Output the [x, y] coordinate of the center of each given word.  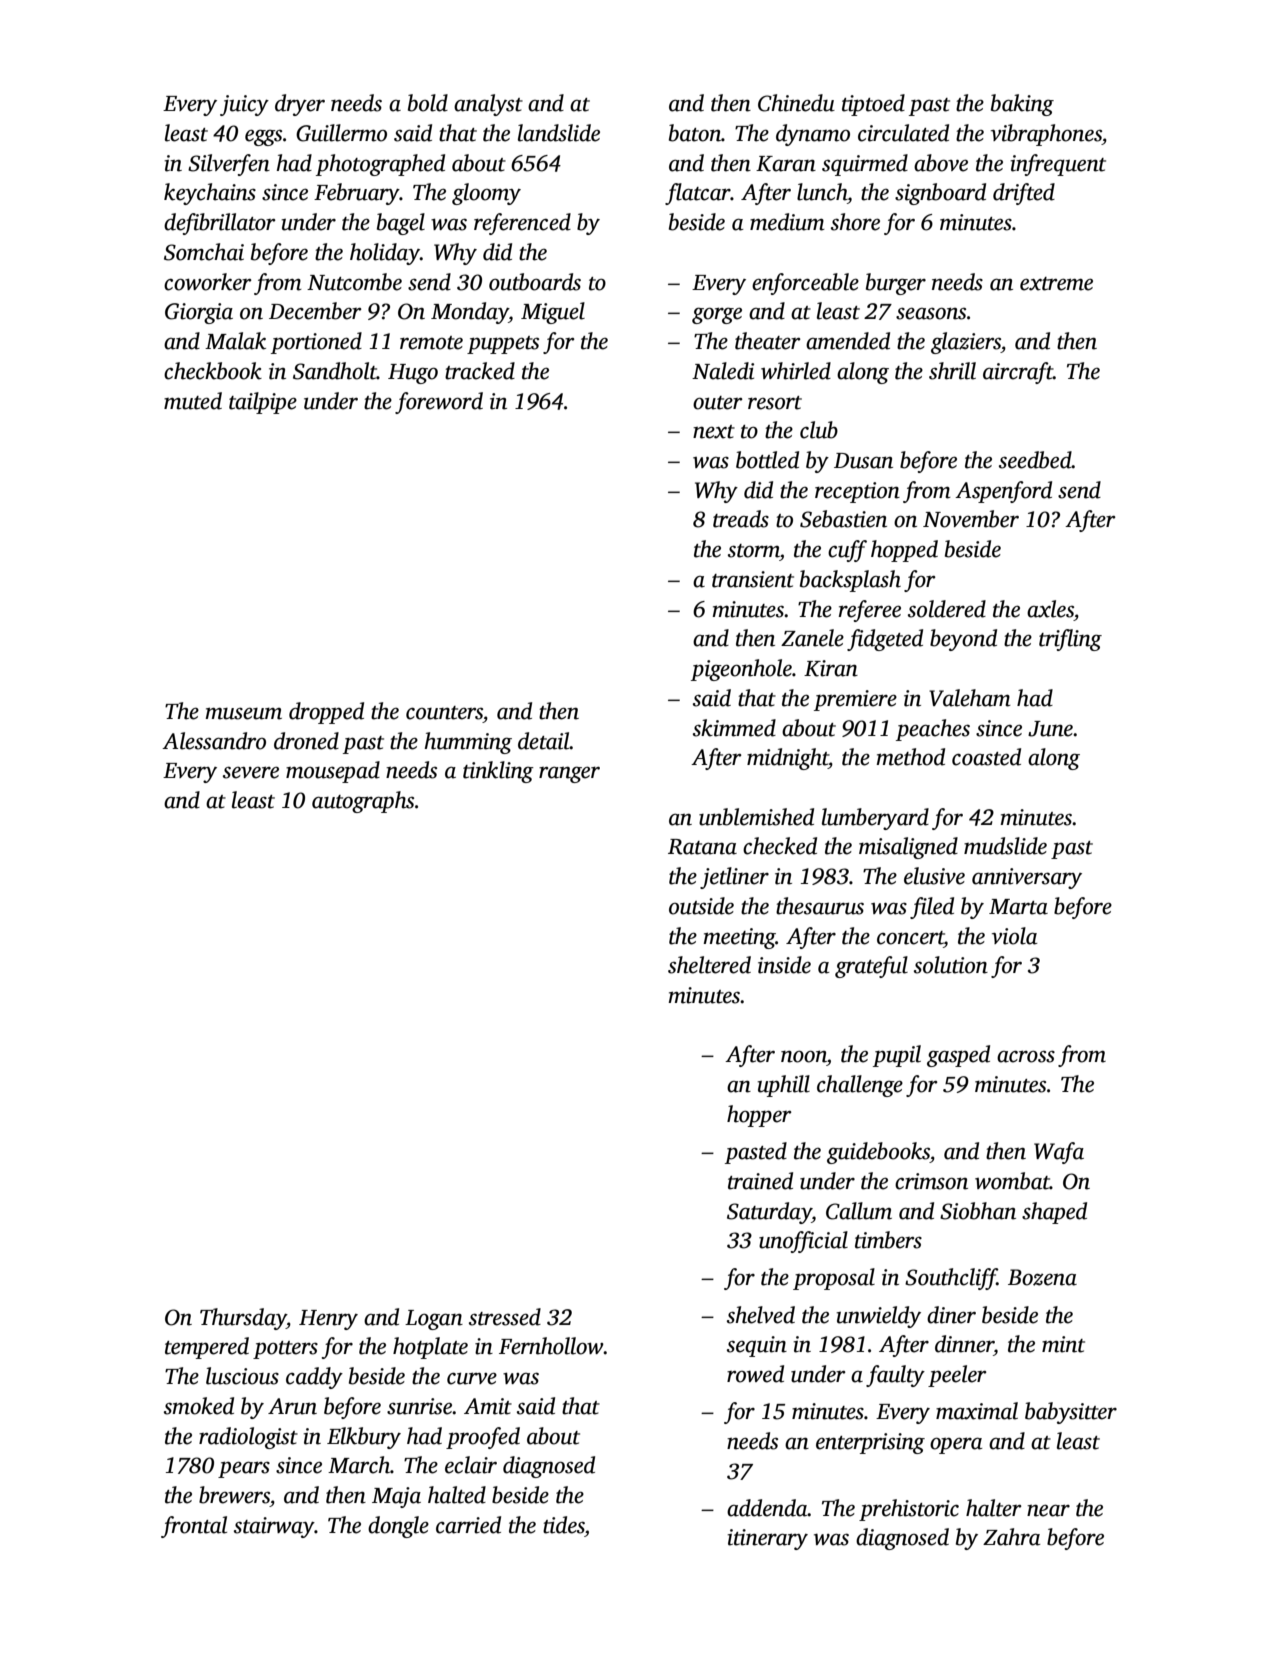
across [1026, 1056]
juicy [244, 105]
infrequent [1058, 165]
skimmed [734, 728]
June [1050, 729]
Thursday [243, 1319]
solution [951, 965]
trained [760, 1181]
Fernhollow [551, 1346]
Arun [292, 1406]
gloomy [486, 194]
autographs [363, 802]
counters [444, 713]
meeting [739, 938]
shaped [1054, 1213]
